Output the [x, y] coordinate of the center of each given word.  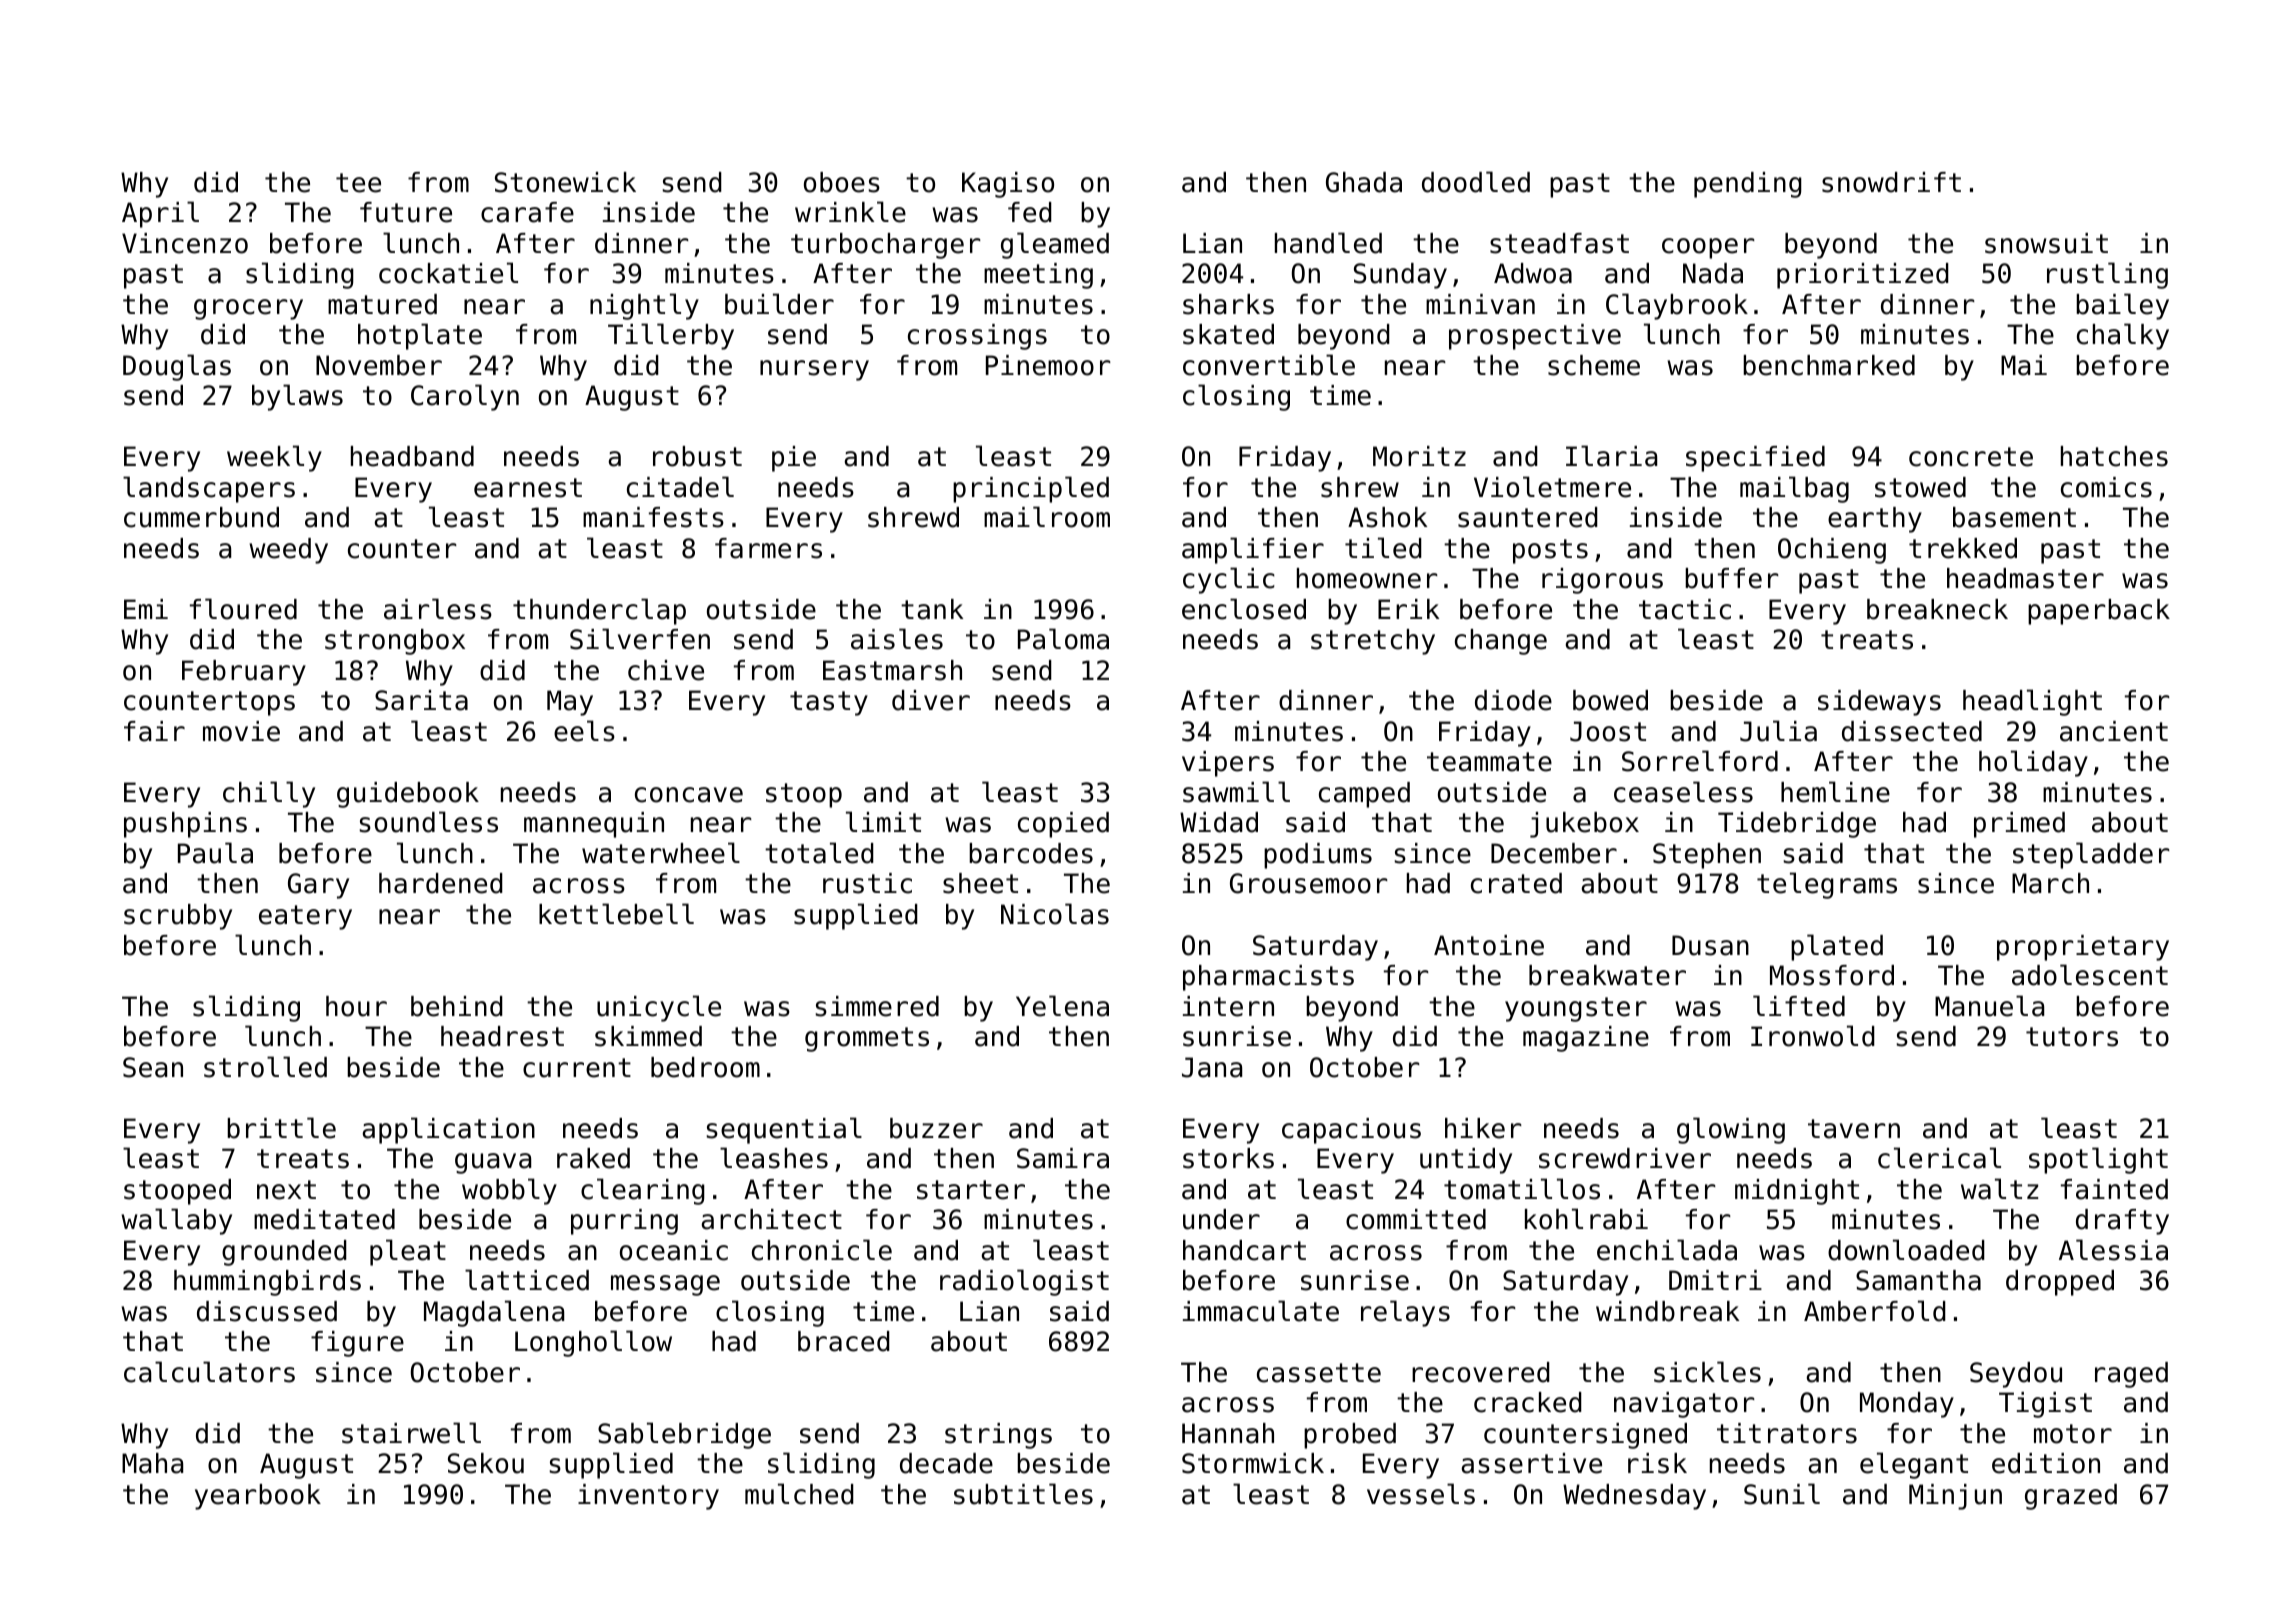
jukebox [1584, 825]
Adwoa [1533, 273]
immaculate [1261, 1311]
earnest [528, 488]
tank [932, 609]
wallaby [176, 1221]
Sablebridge [684, 1435]
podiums [1318, 856]
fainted [2114, 1189]
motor [2073, 1434]
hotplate [420, 336]
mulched [799, 1494]
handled [1328, 243]
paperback [2099, 612]
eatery [305, 917]
